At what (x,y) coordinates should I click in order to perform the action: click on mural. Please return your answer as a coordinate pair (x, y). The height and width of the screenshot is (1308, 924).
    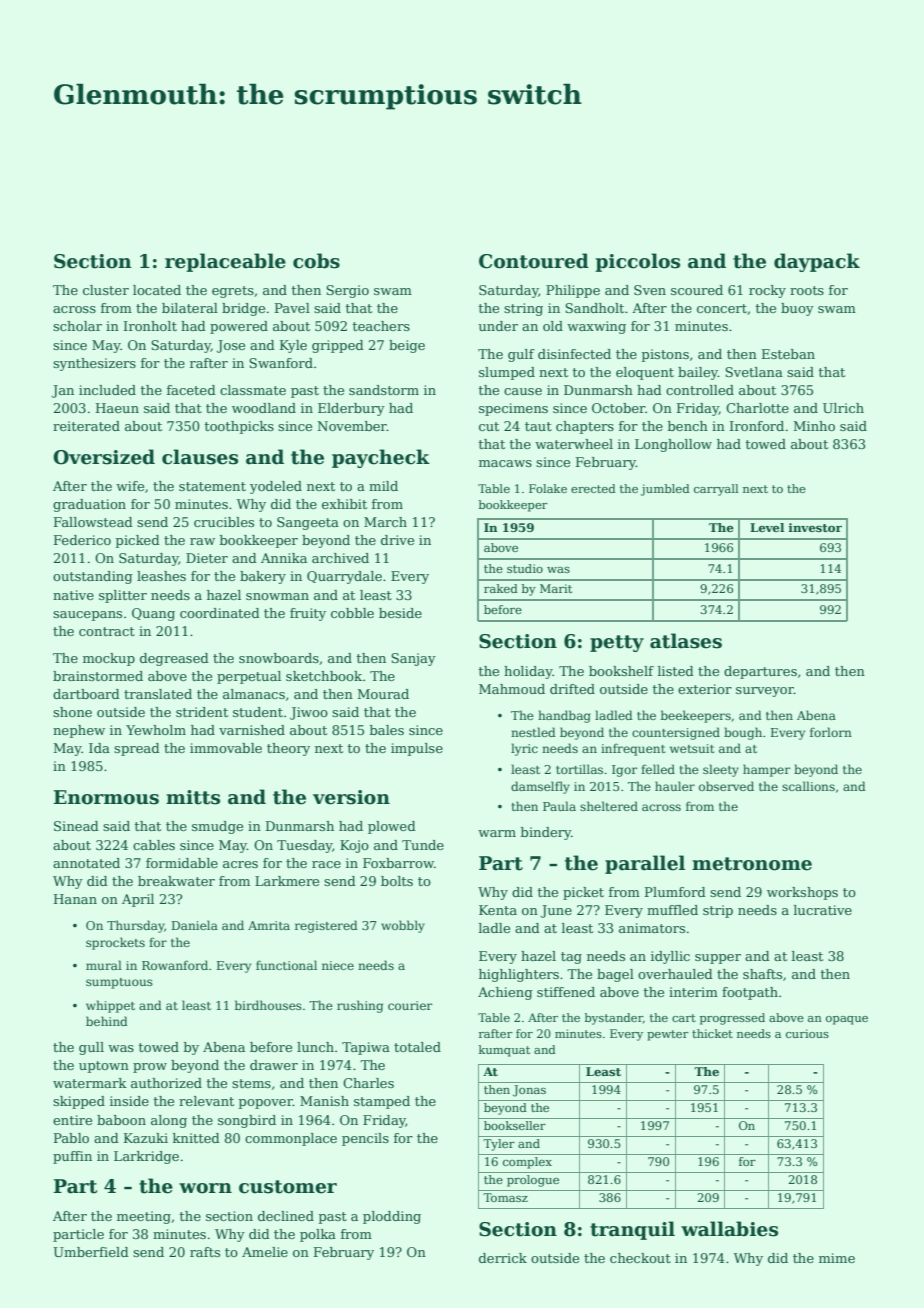
    Looking at the image, I should click on (104, 965).
